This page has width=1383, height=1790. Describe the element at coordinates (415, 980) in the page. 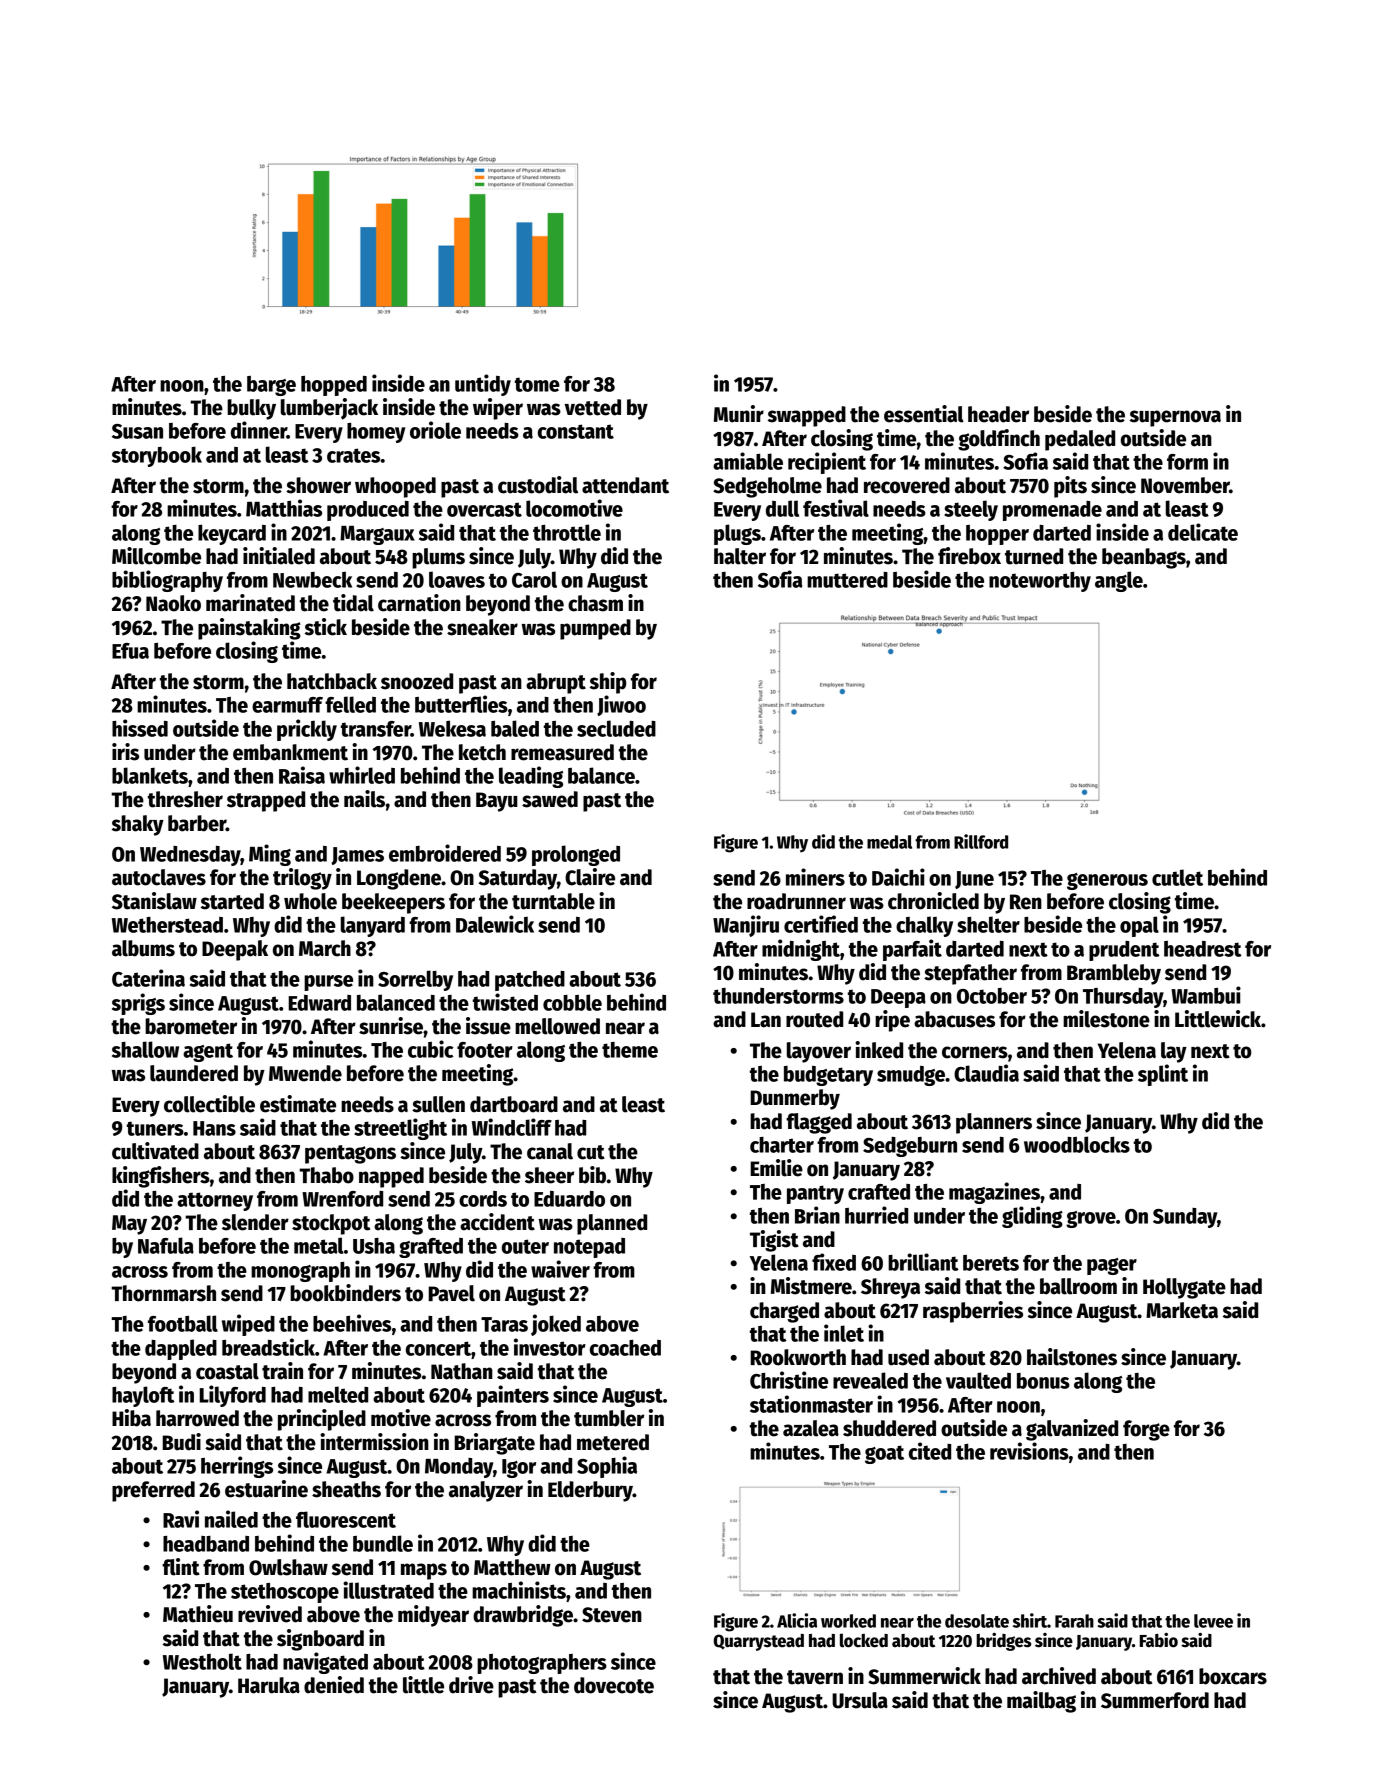

I see `Sorrelby` at that location.
